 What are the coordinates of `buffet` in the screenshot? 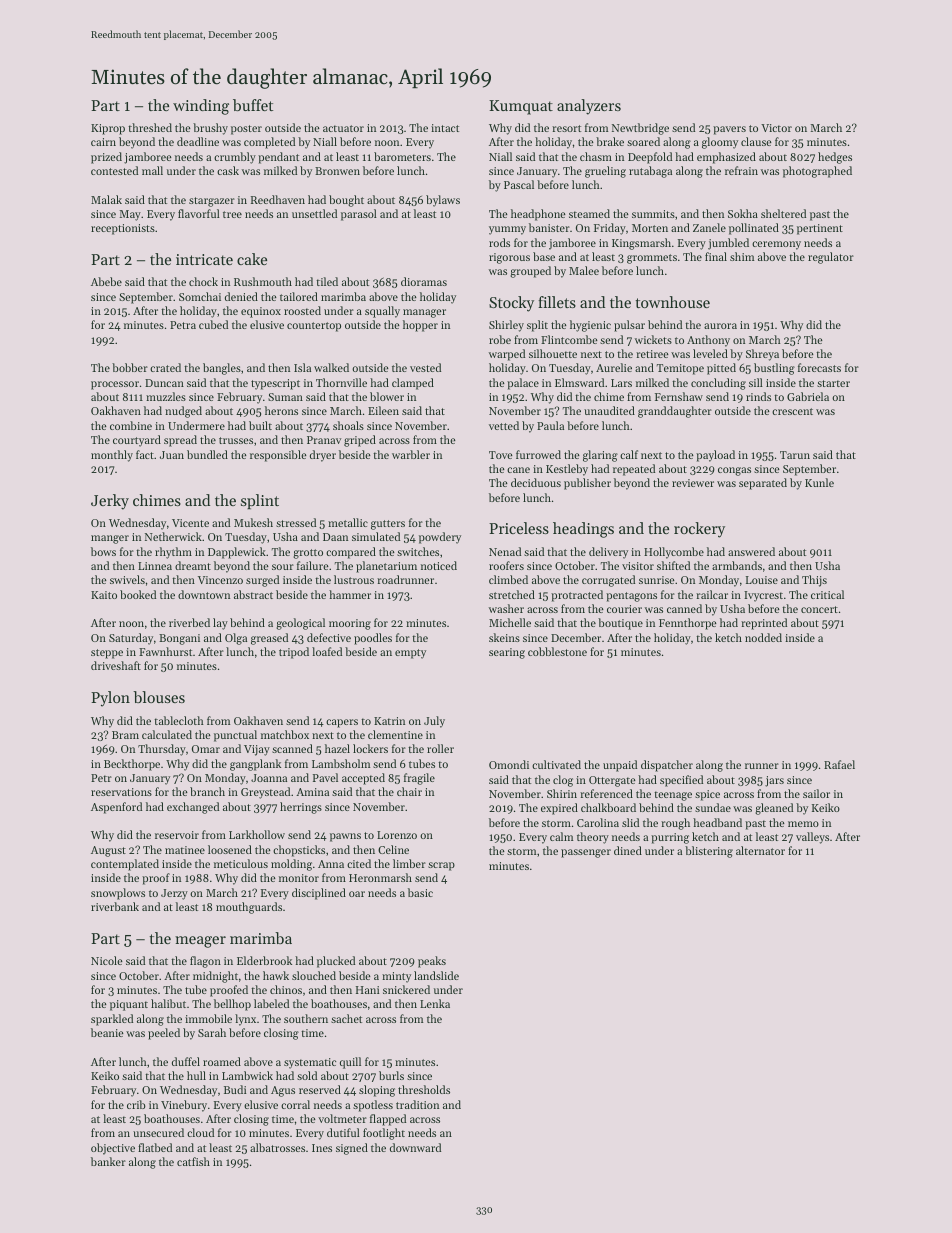 It's located at (253, 105).
